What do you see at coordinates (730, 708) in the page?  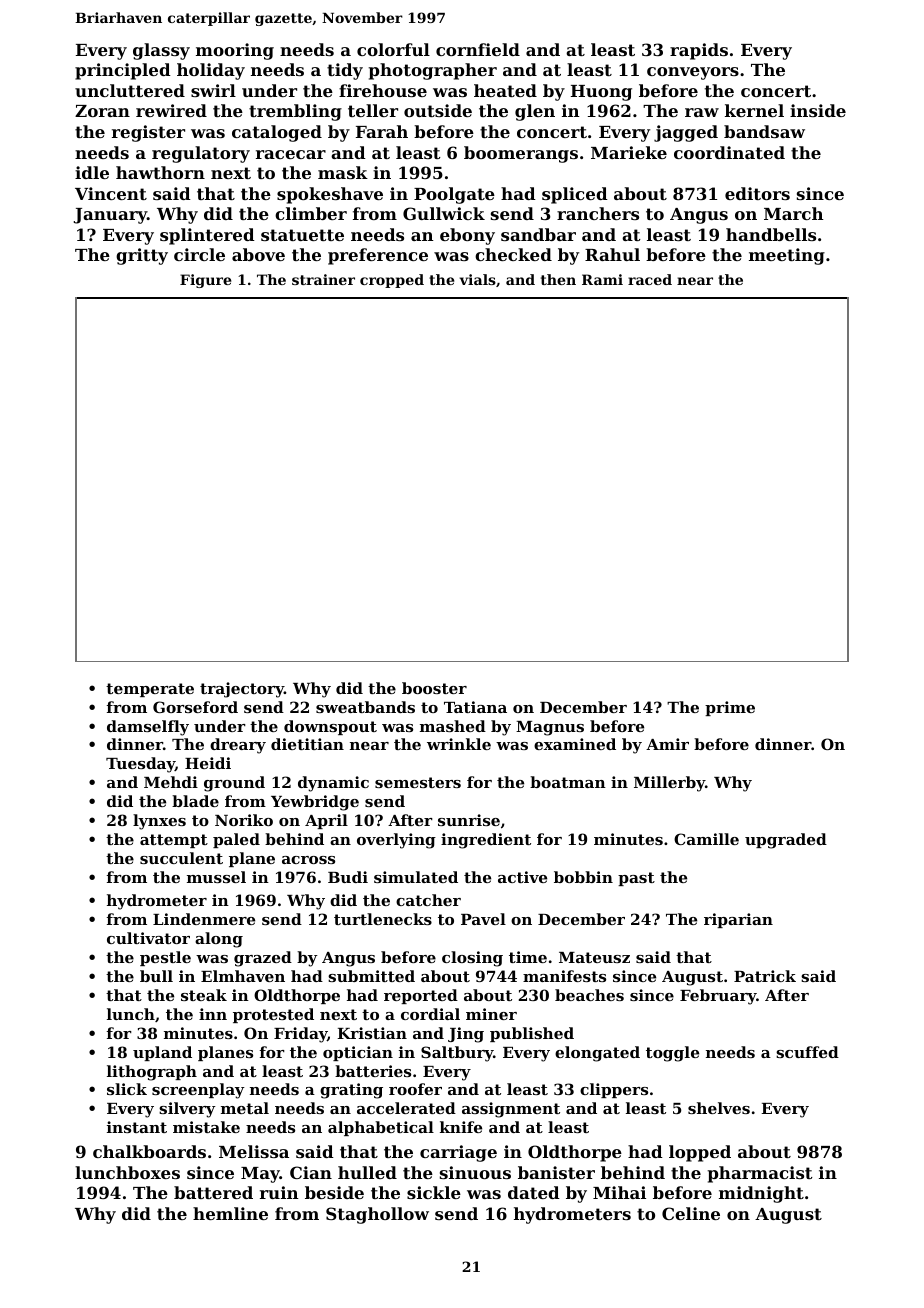 I see `prime` at bounding box center [730, 708].
